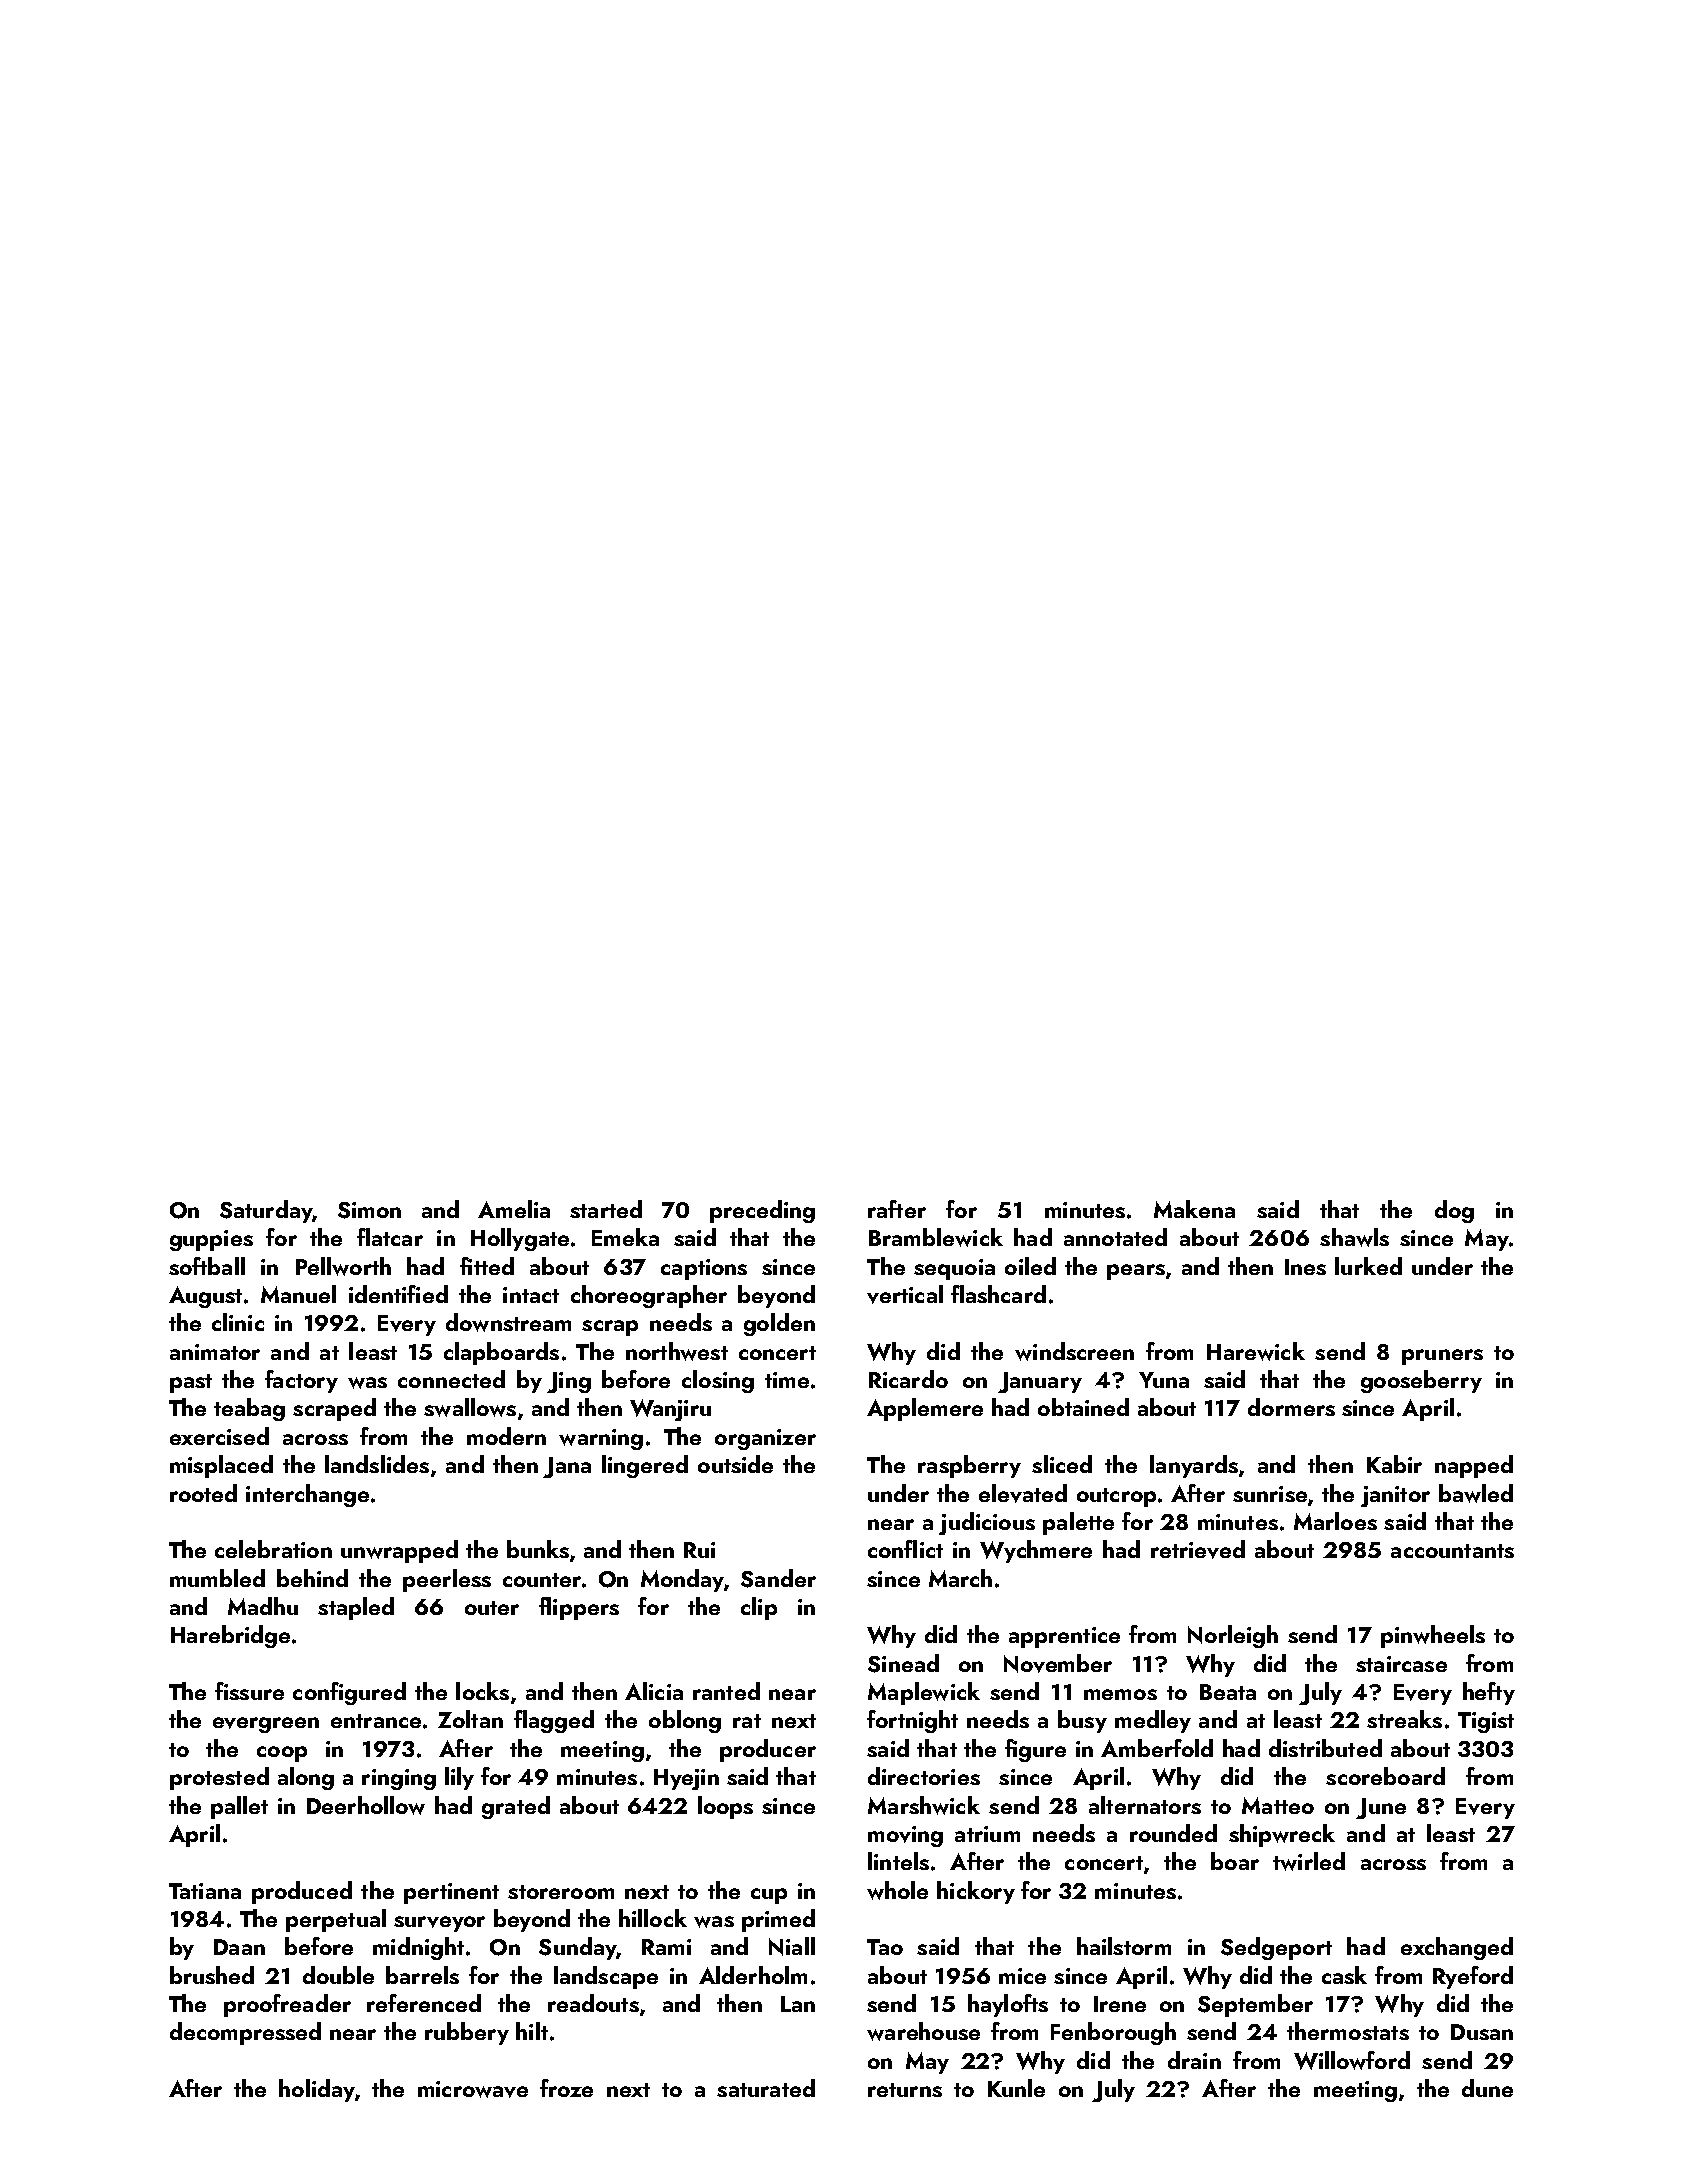 This screenshot has height=2178, width=1683. What do you see at coordinates (686, 1779) in the screenshot?
I see `Hyejin` at bounding box center [686, 1779].
